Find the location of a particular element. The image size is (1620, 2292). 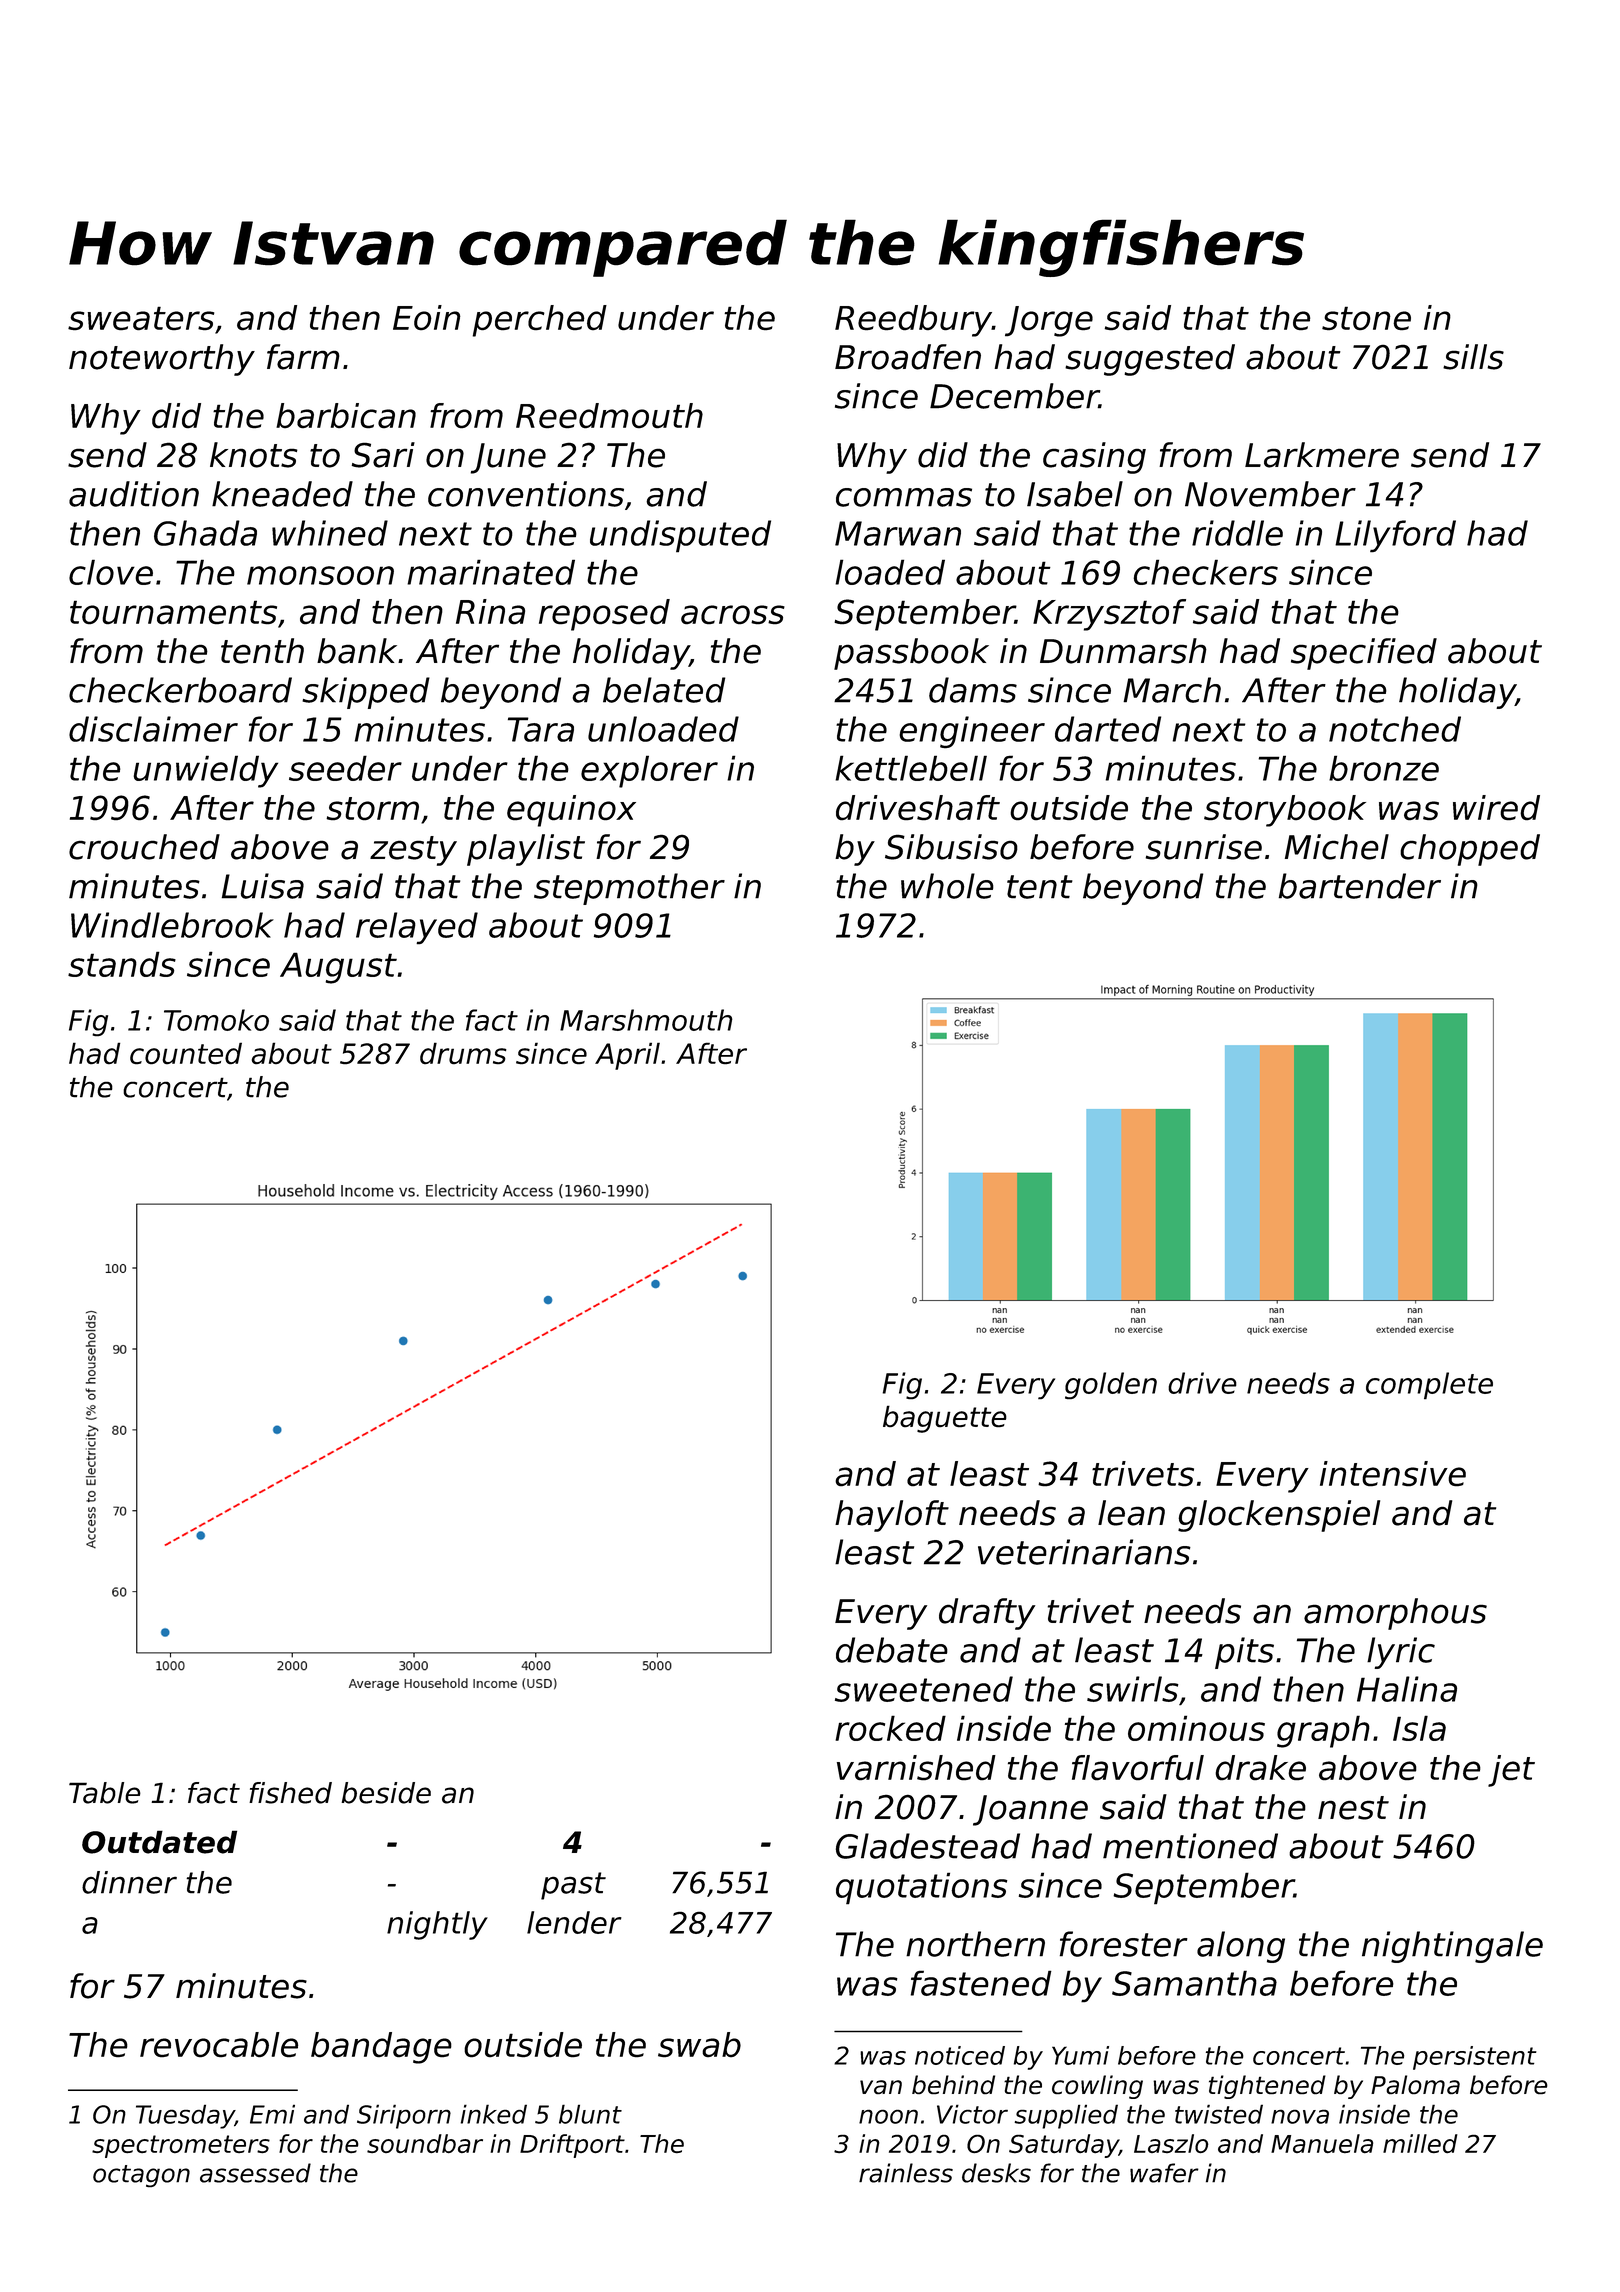

beside is located at coordinates (386, 1793).
